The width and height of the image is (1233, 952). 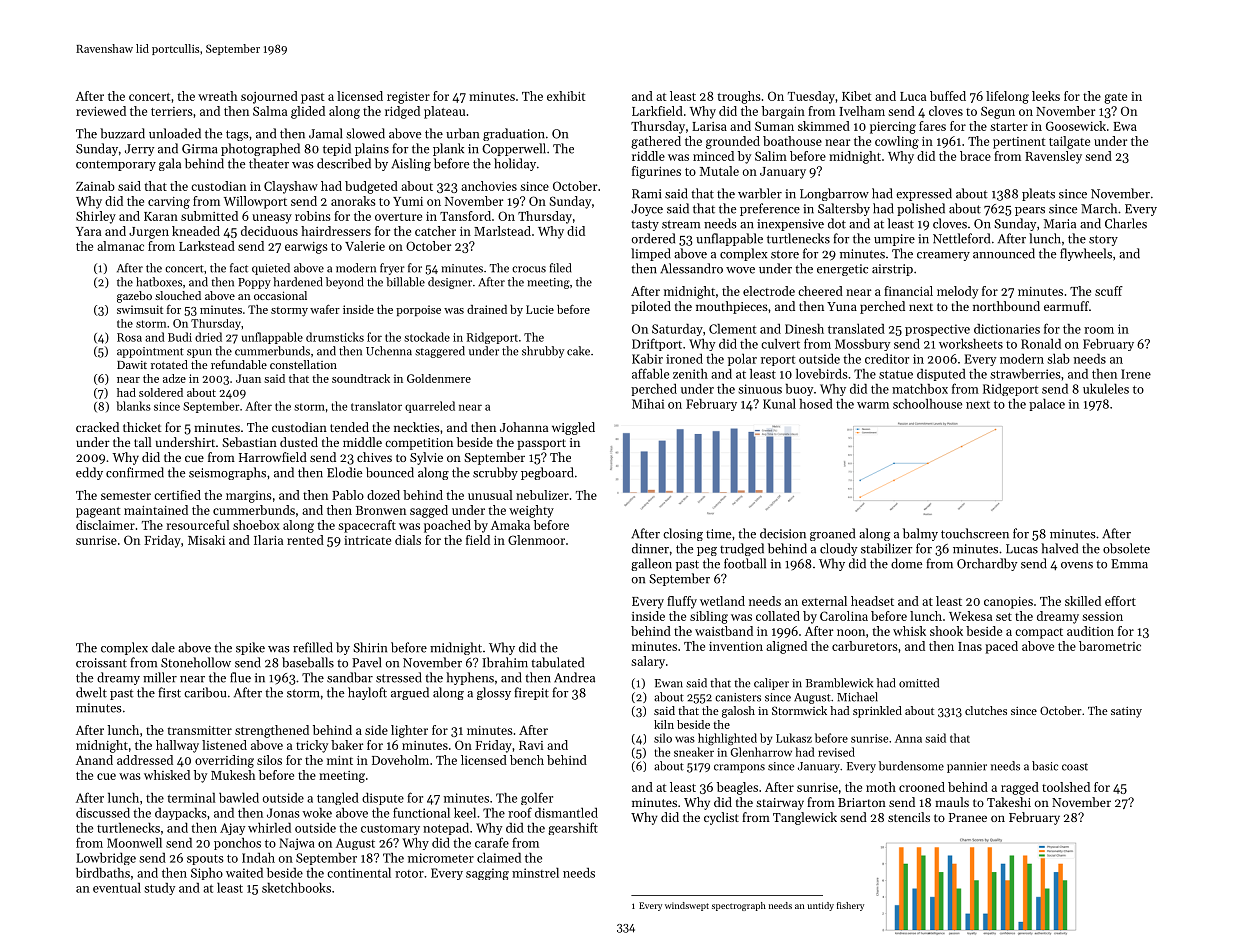 I want to click on Pranee, so click(x=968, y=817).
